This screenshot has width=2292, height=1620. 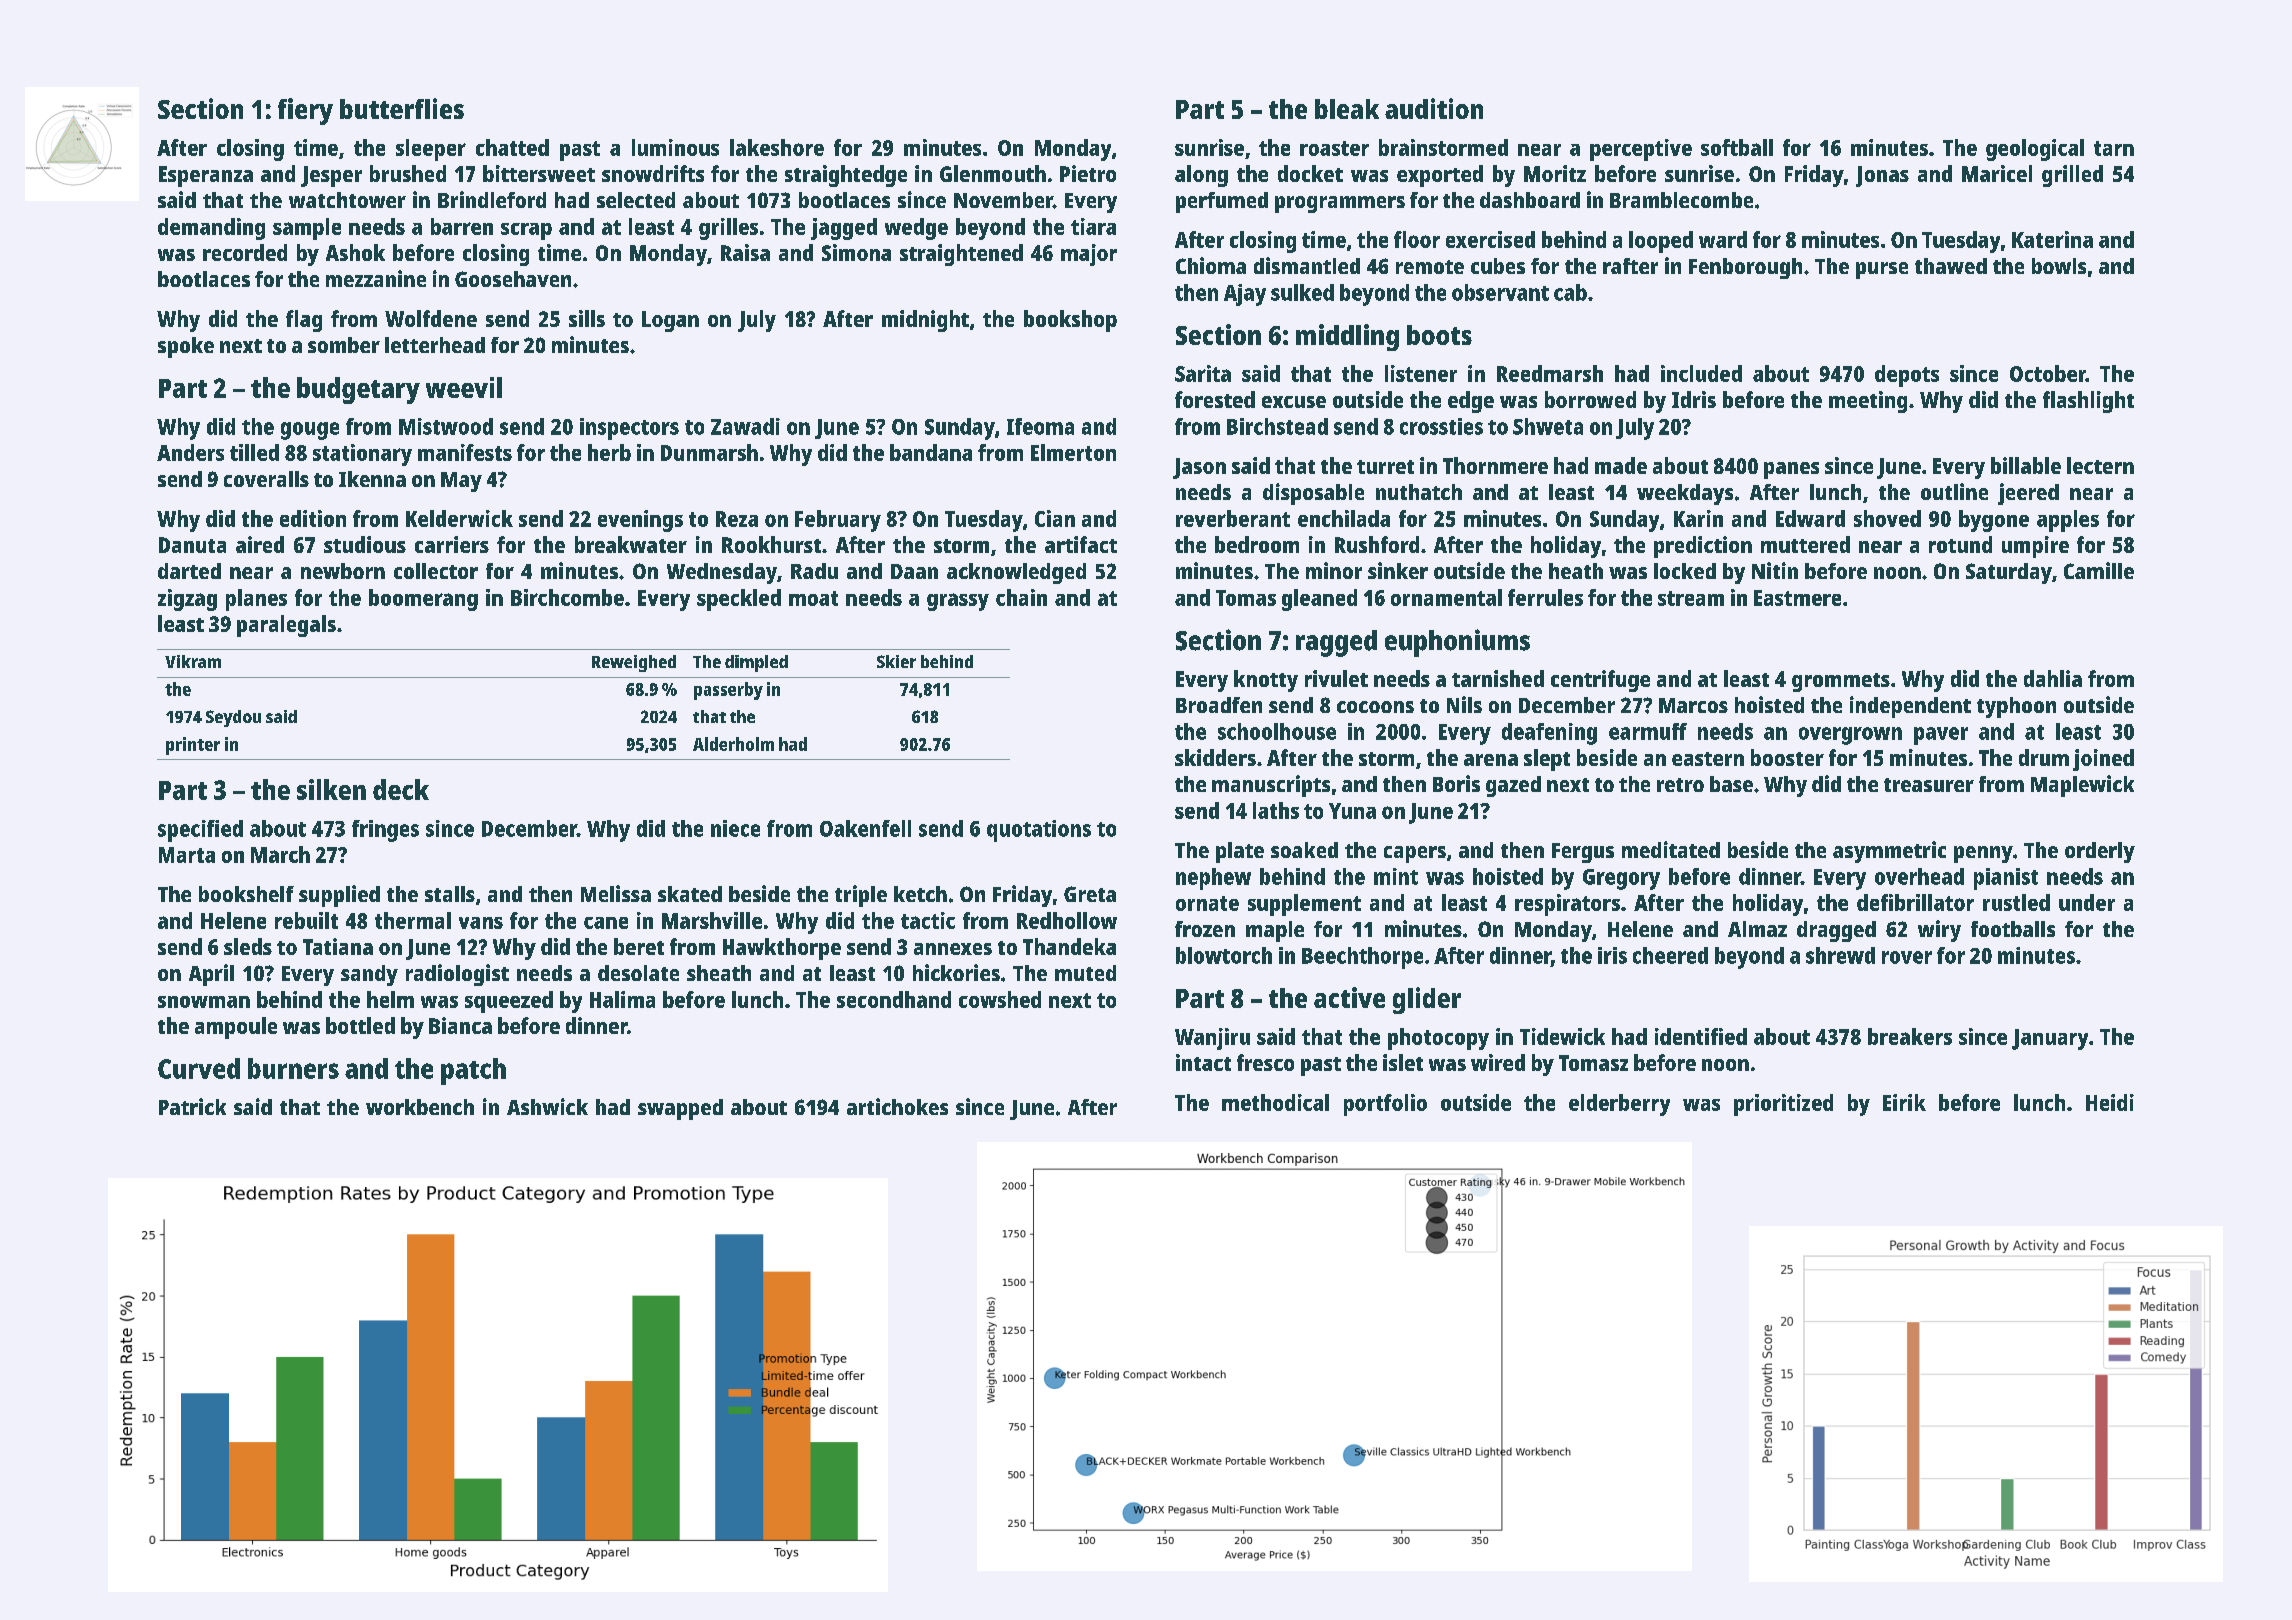 What do you see at coordinates (369, 975) in the screenshot?
I see `sandy` at bounding box center [369, 975].
